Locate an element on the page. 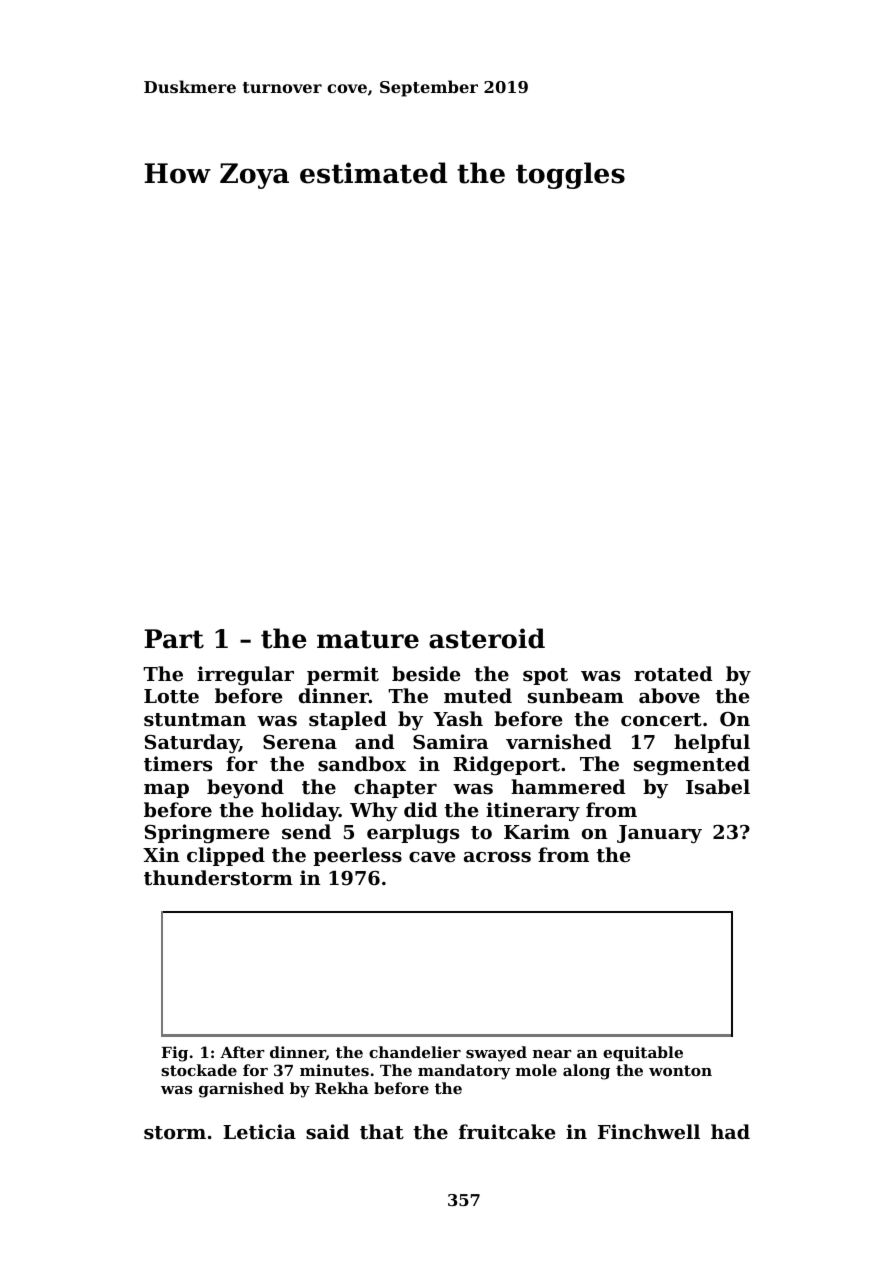 This image has width=894, height=1269. Fig is located at coordinates (174, 1054).
